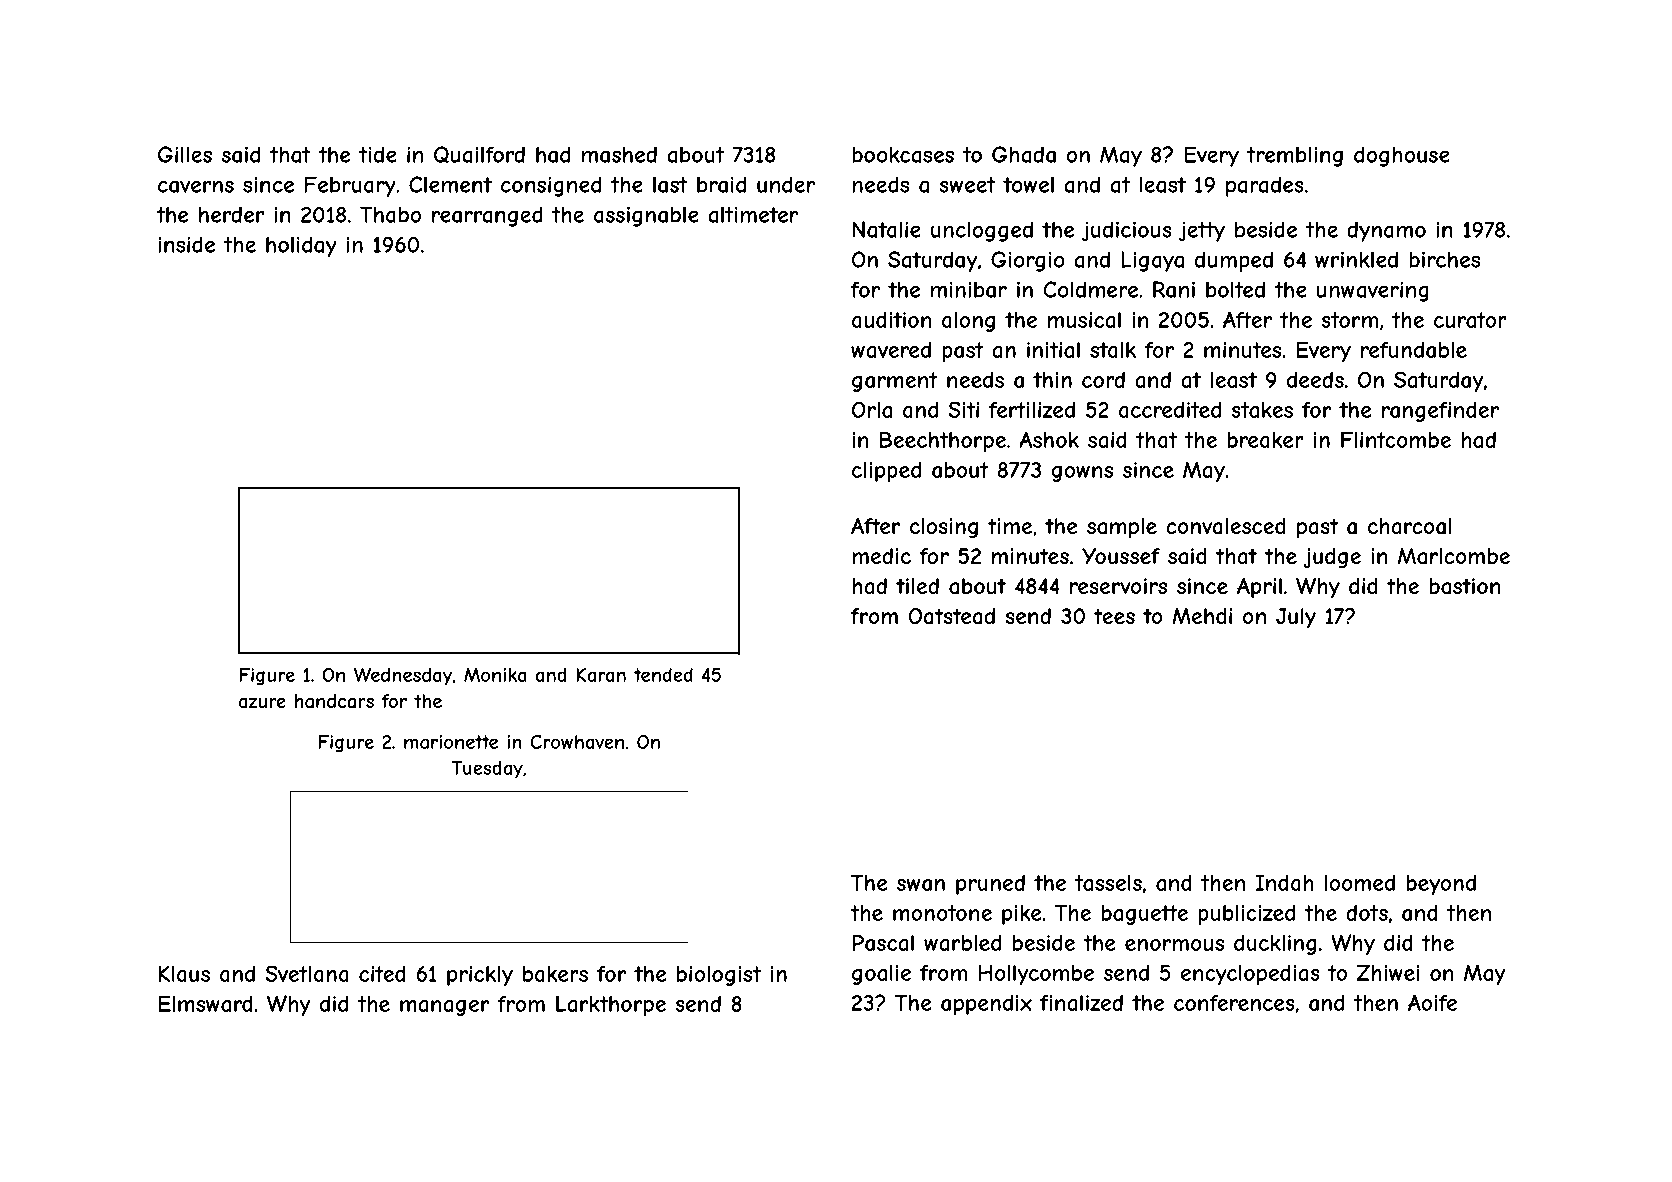  I want to click on Elmsward, so click(206, 1004).
